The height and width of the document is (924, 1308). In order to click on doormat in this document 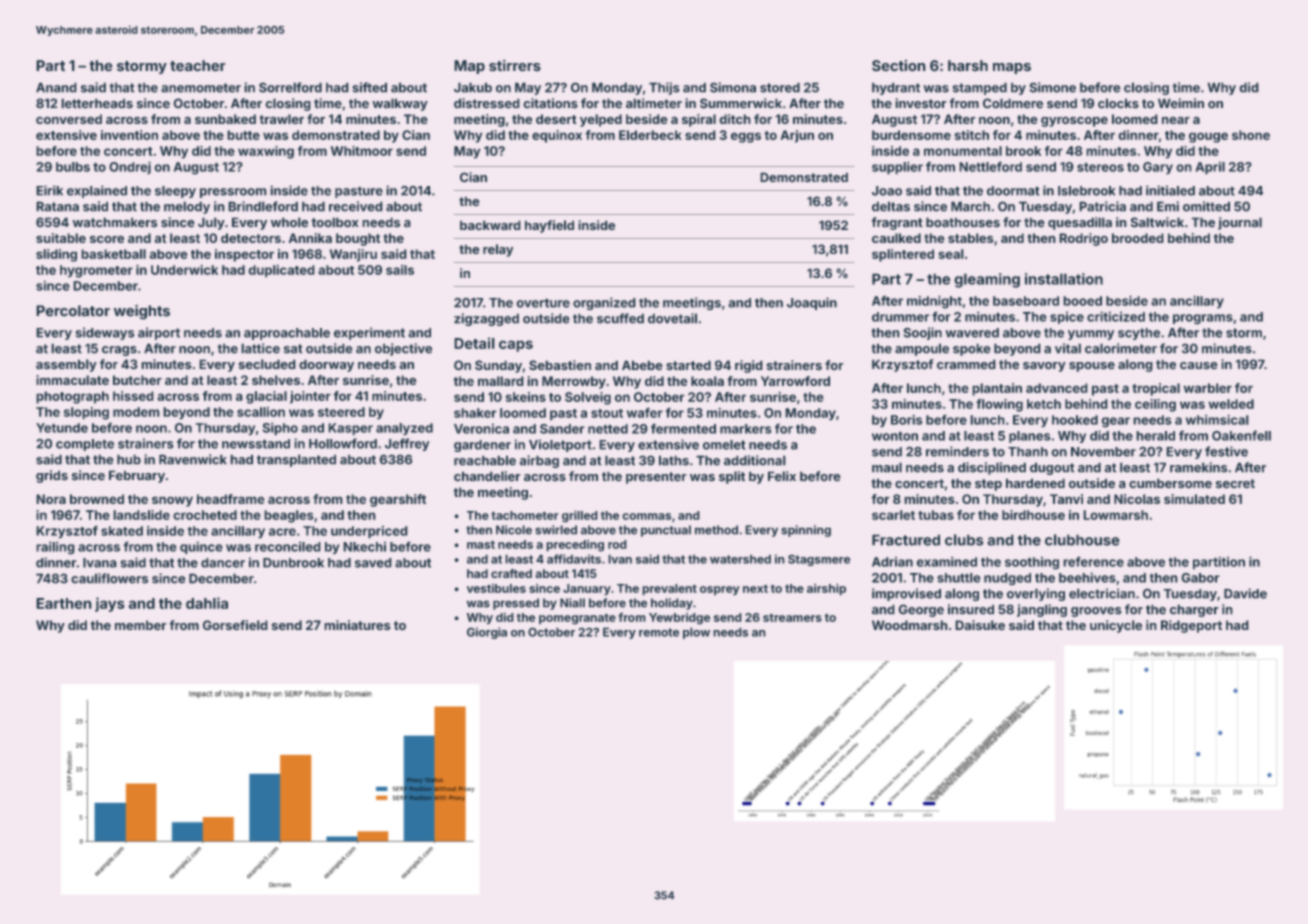, I will do `click(1013, 191)`.
